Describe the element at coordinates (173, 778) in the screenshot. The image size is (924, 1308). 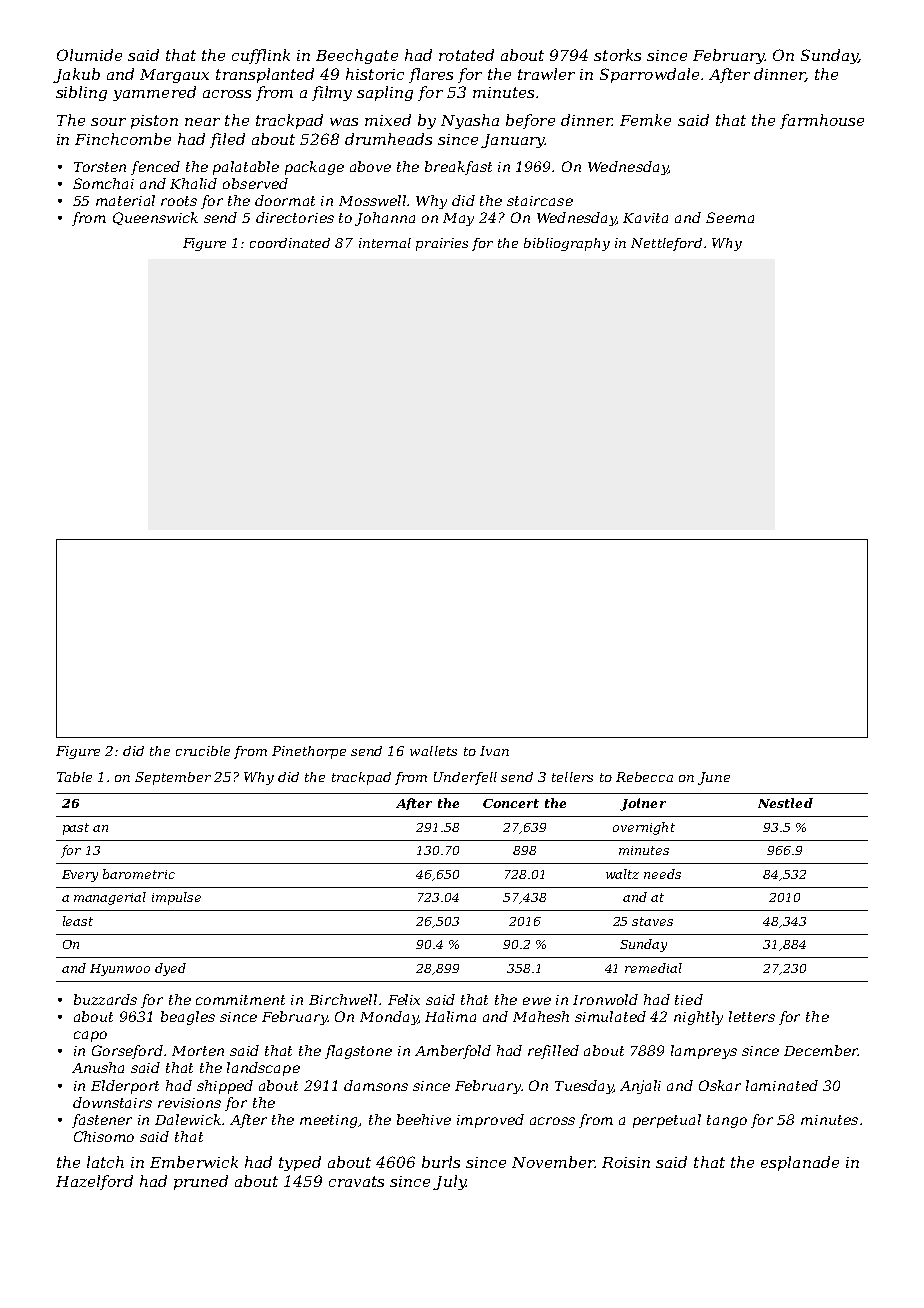
I see `September` at that location.
